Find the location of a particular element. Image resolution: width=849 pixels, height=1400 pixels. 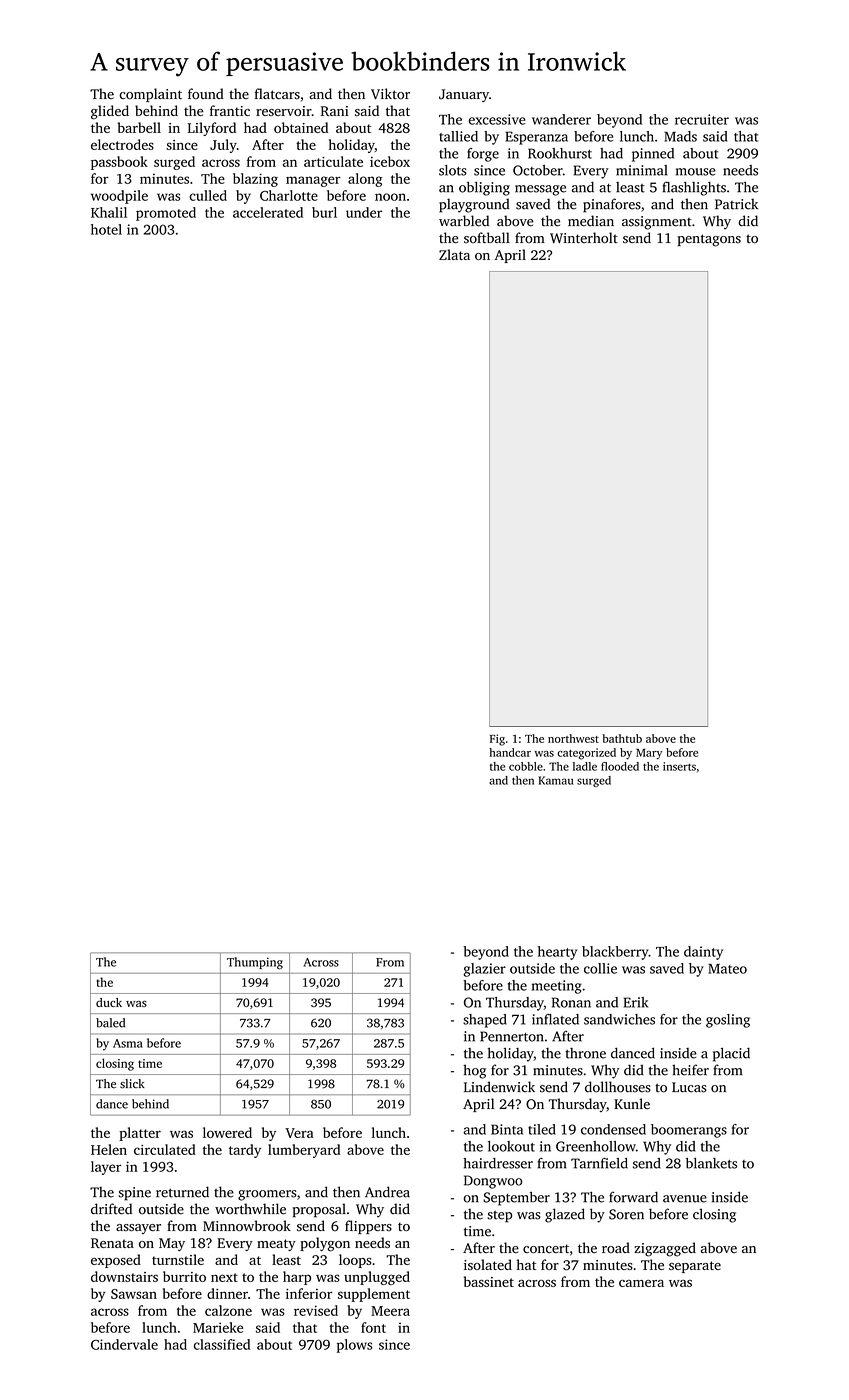

January is located at coordinates (464, 95).
